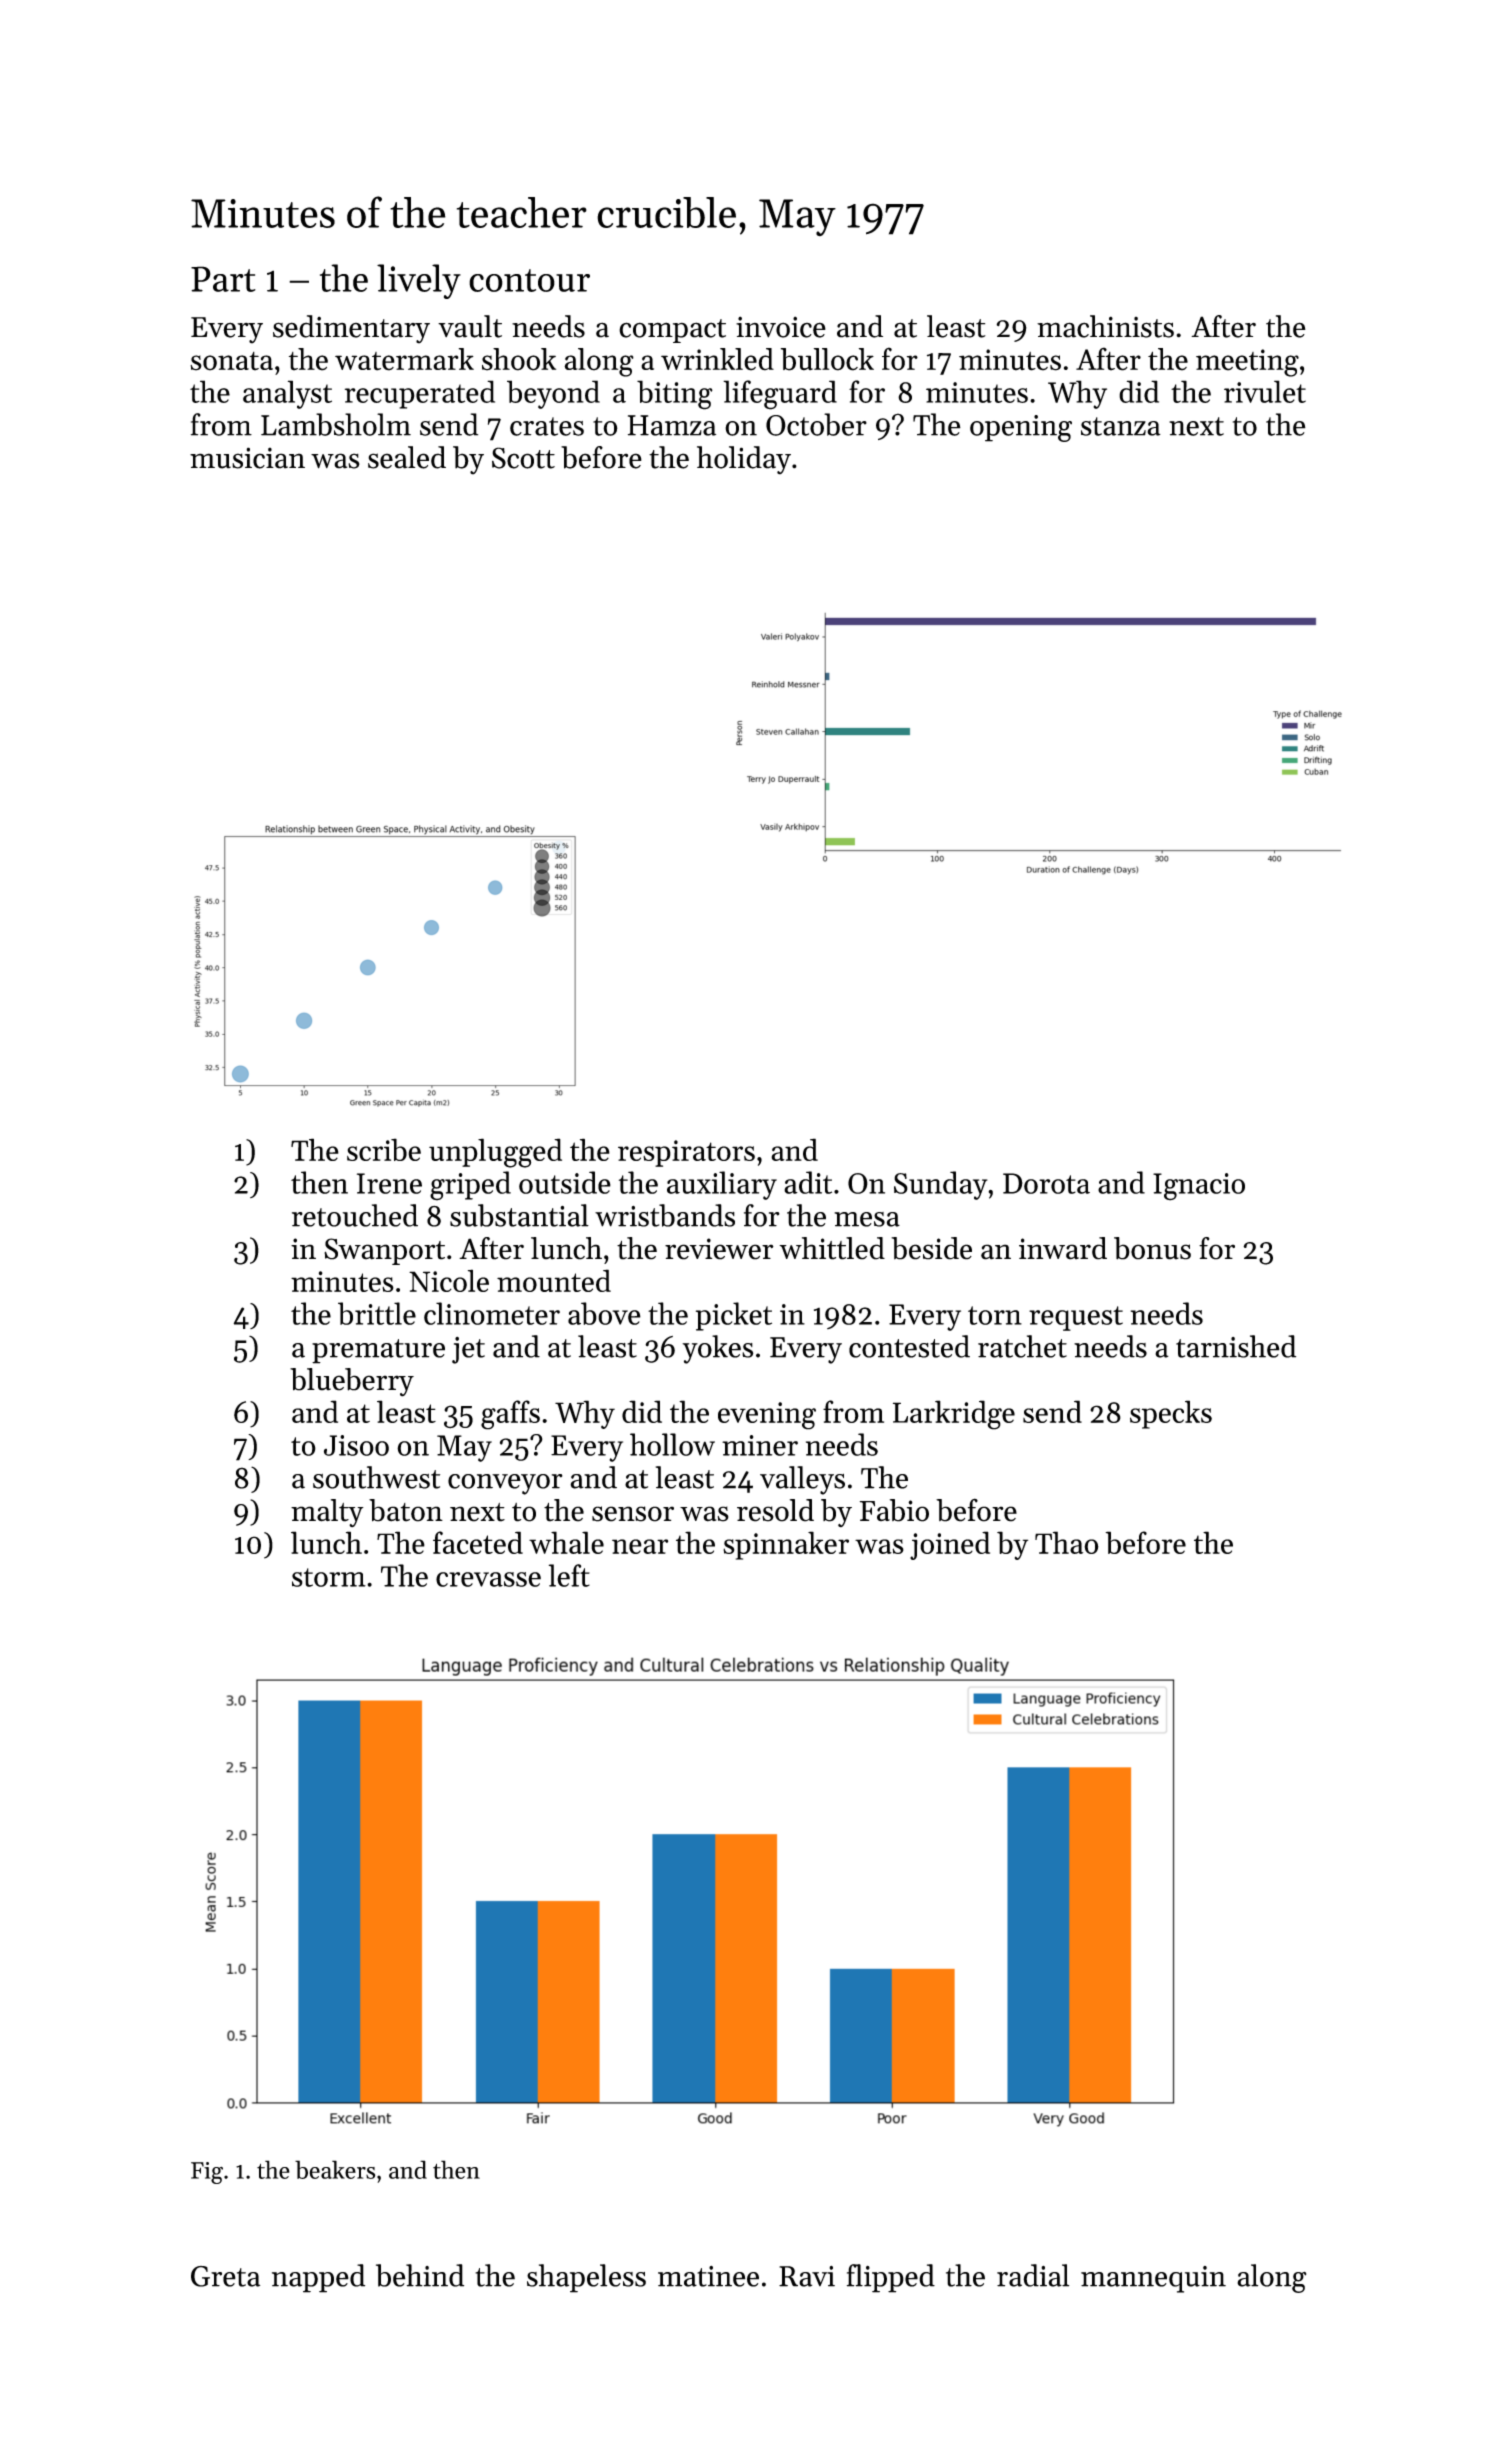 This page has height=2464, width=1496. What do you see at coordinates (802, 1480) in the page?
I see `valleys` at bounding box center [802, 1480].
